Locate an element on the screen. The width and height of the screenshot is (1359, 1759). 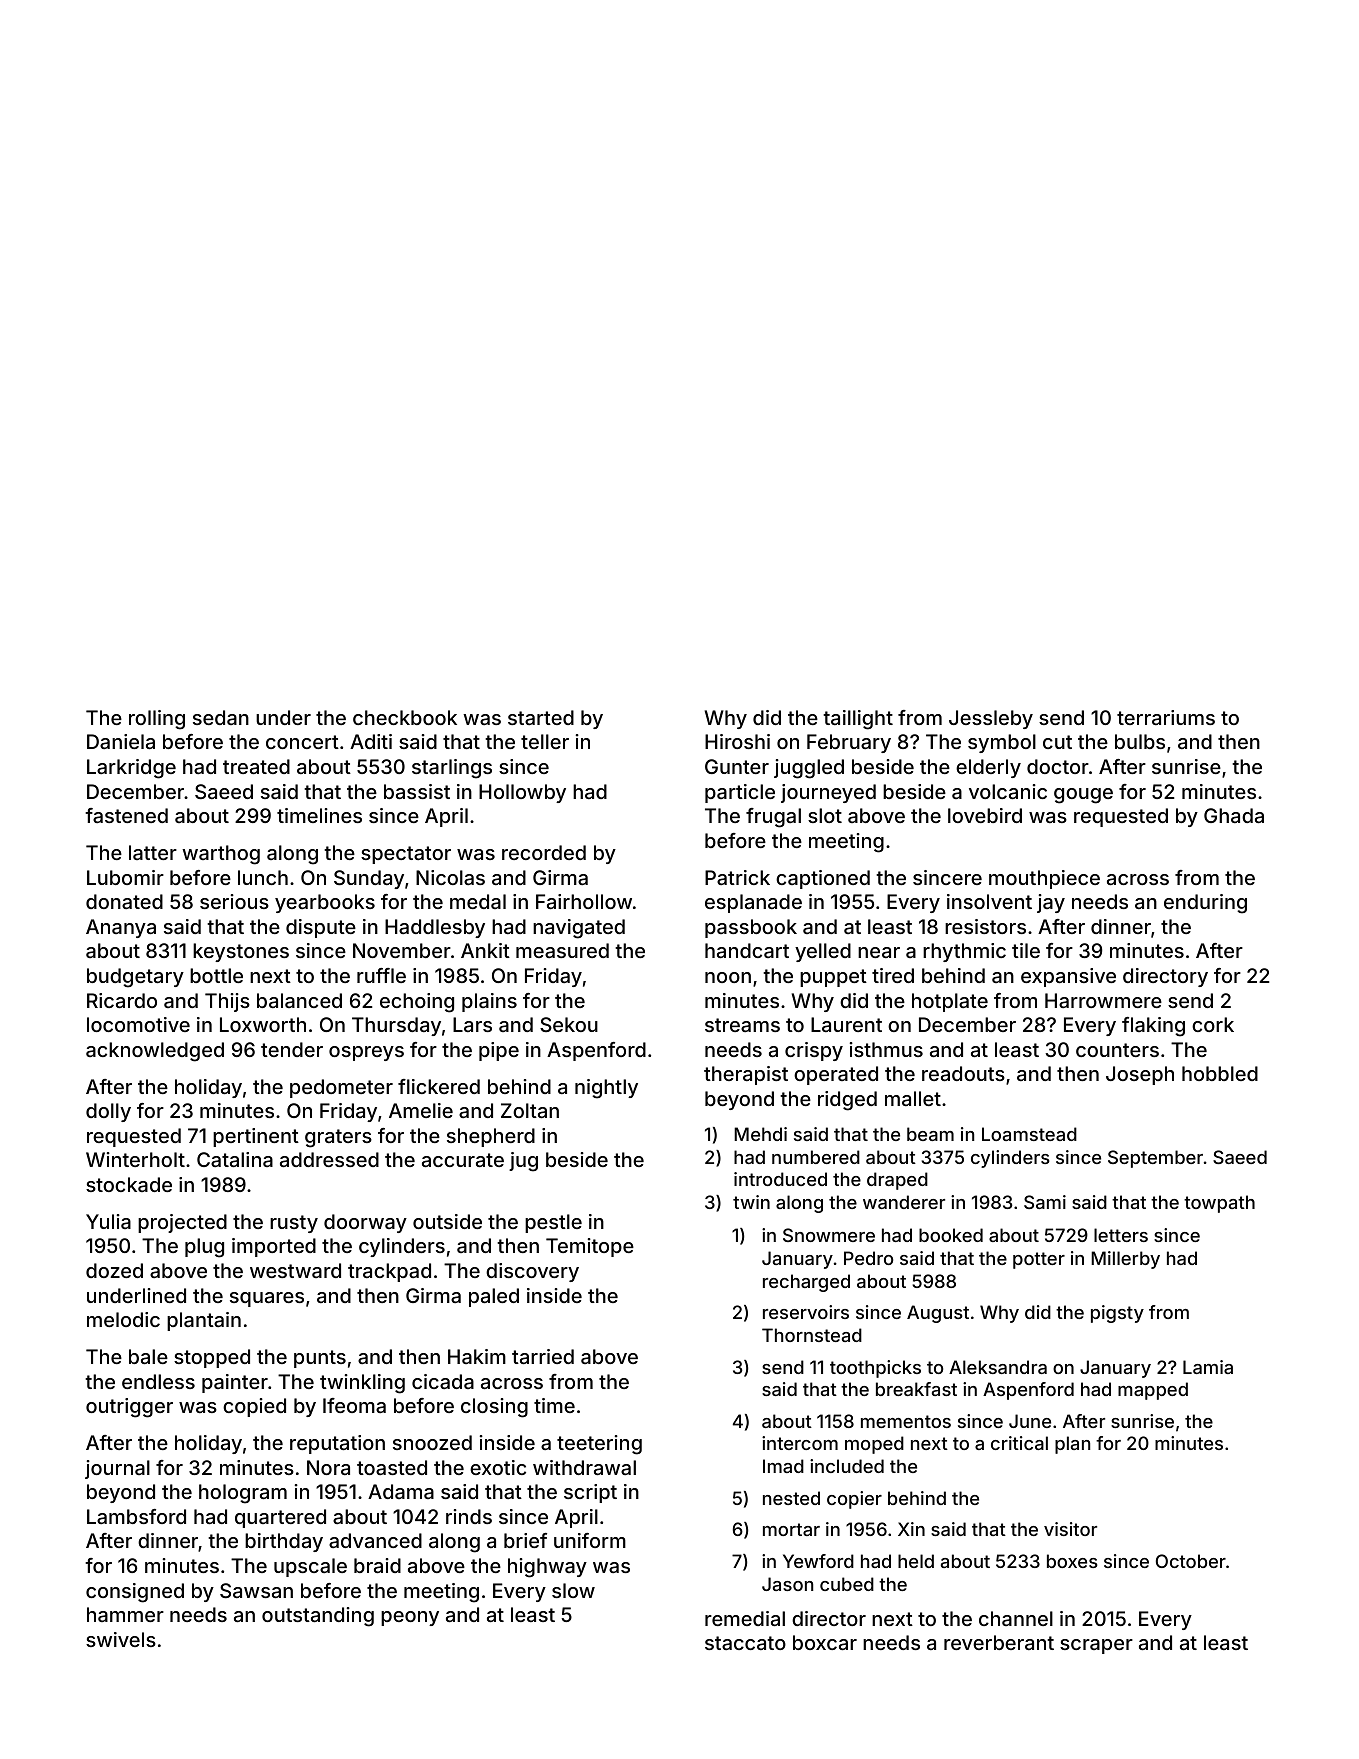
June is located at coordinates (1030, 1421).
